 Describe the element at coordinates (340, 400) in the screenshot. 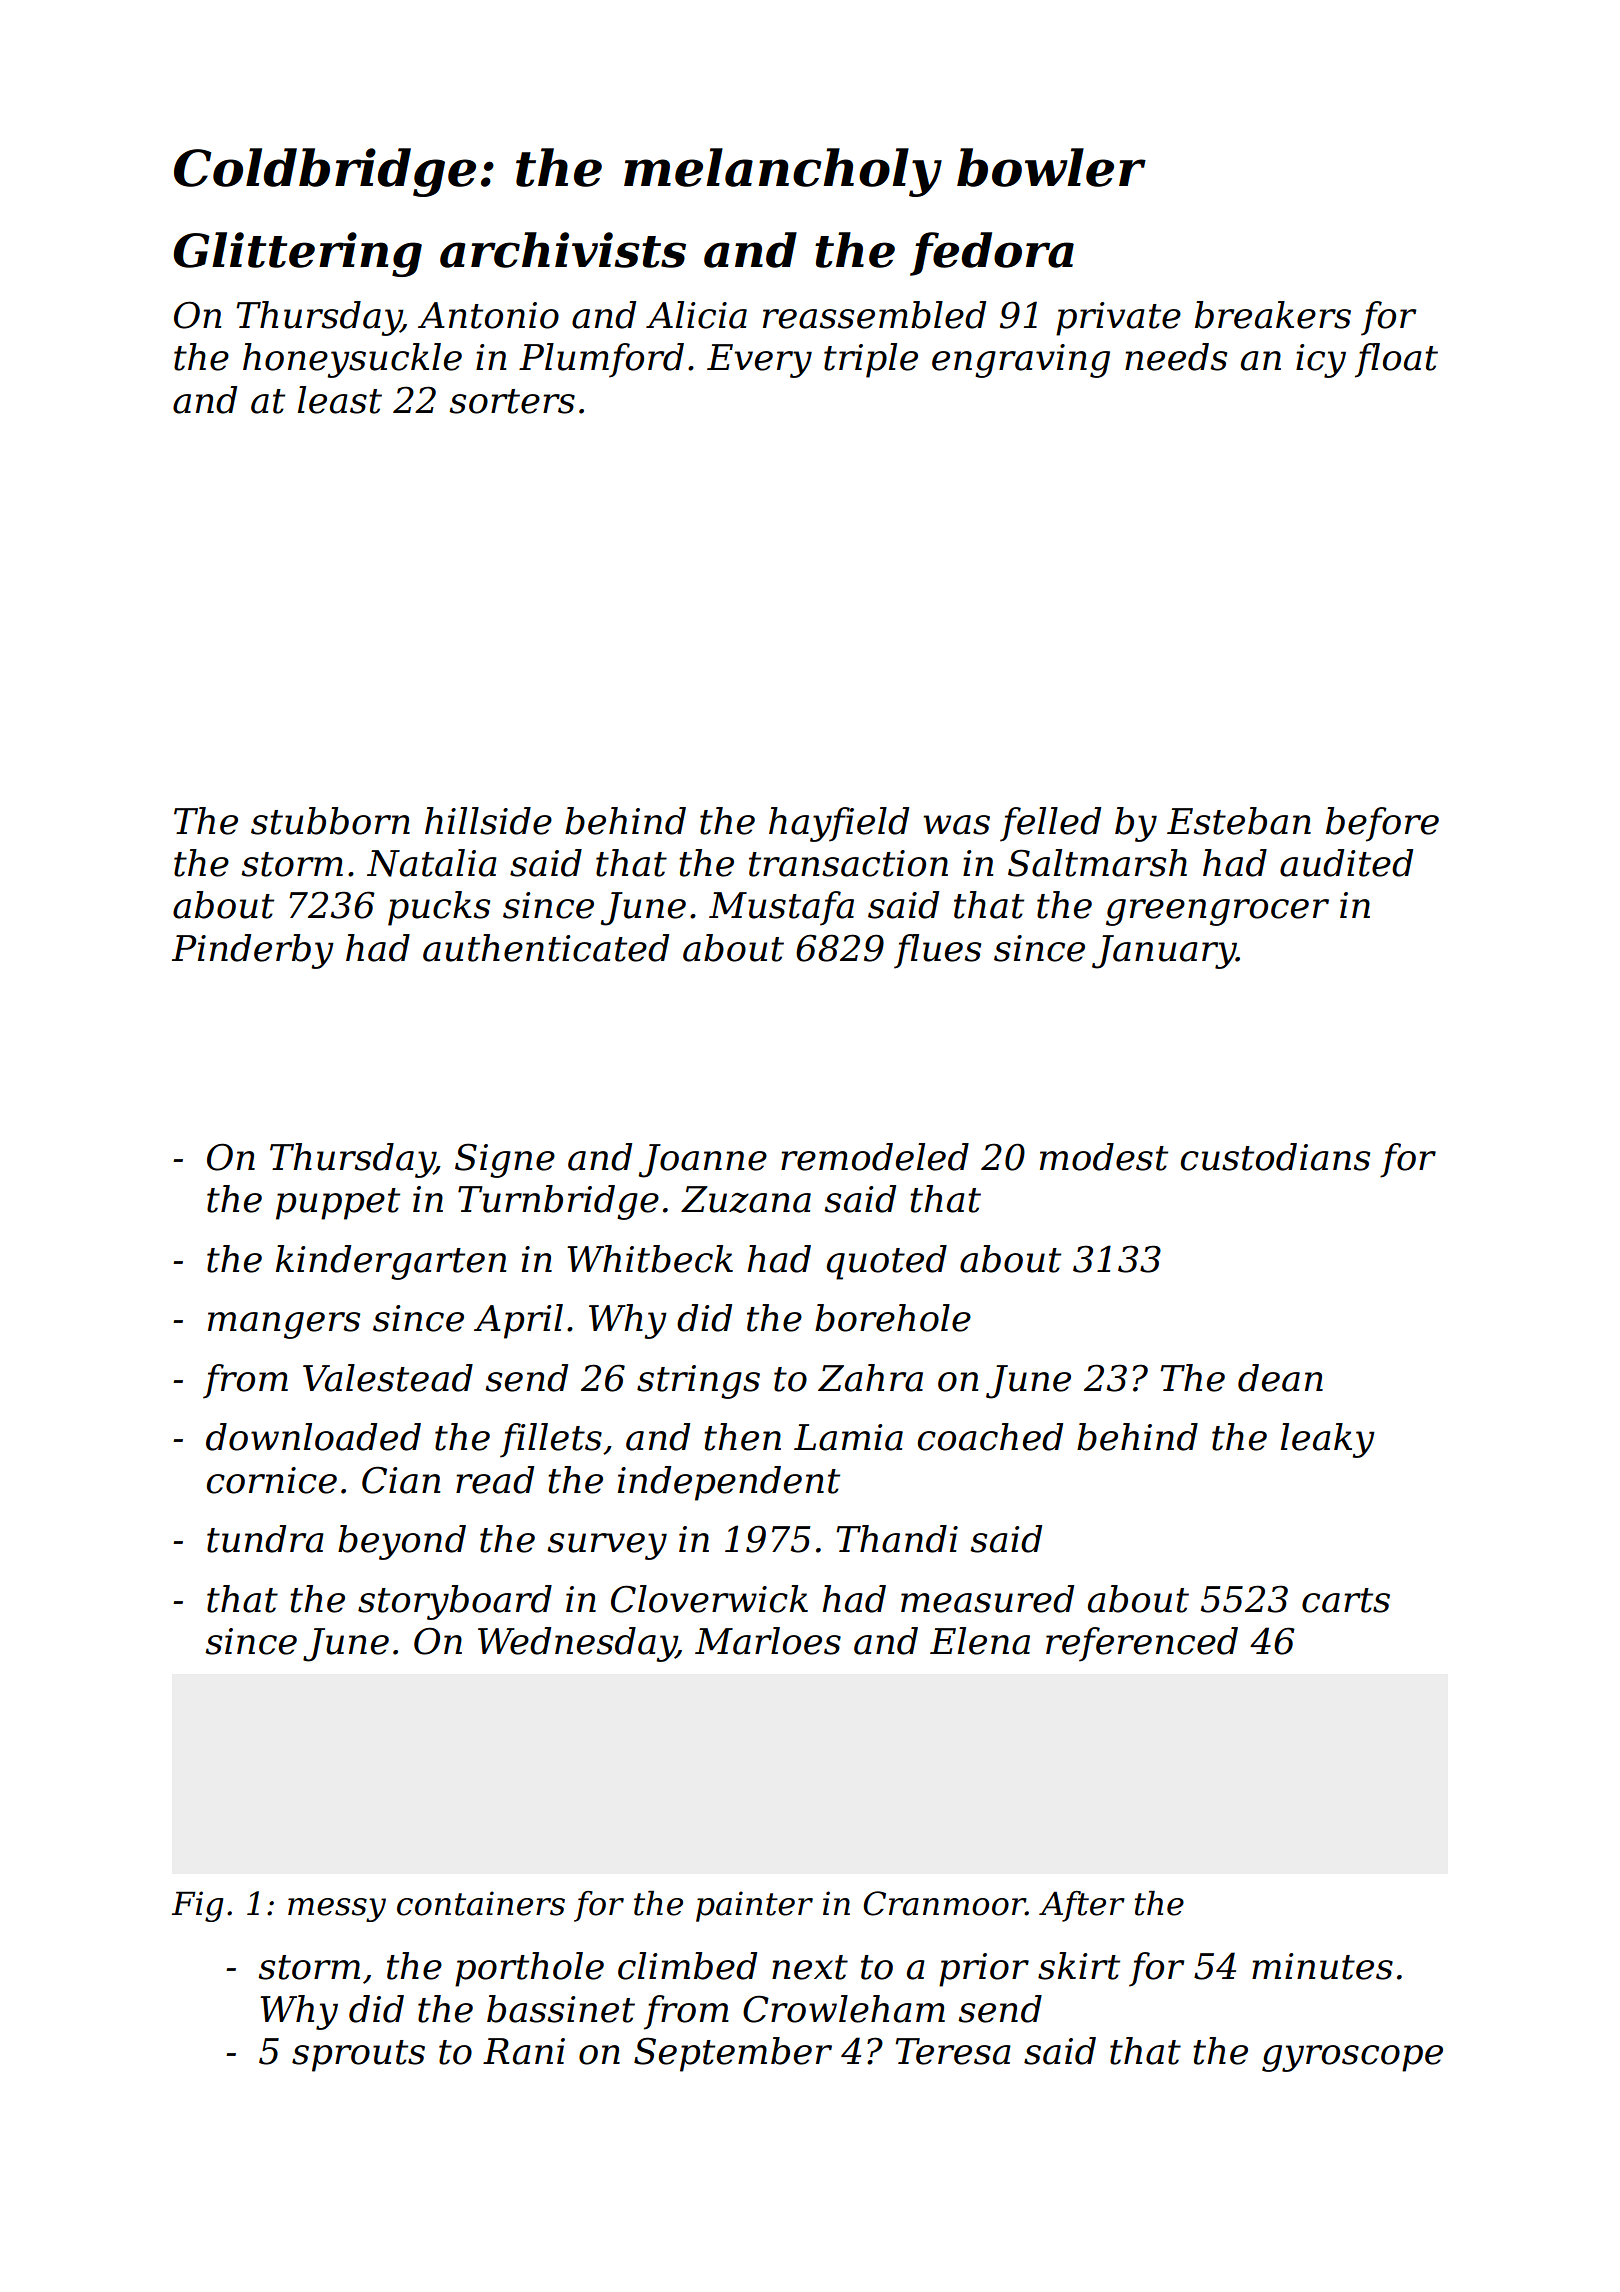

I see `least` at that location.
